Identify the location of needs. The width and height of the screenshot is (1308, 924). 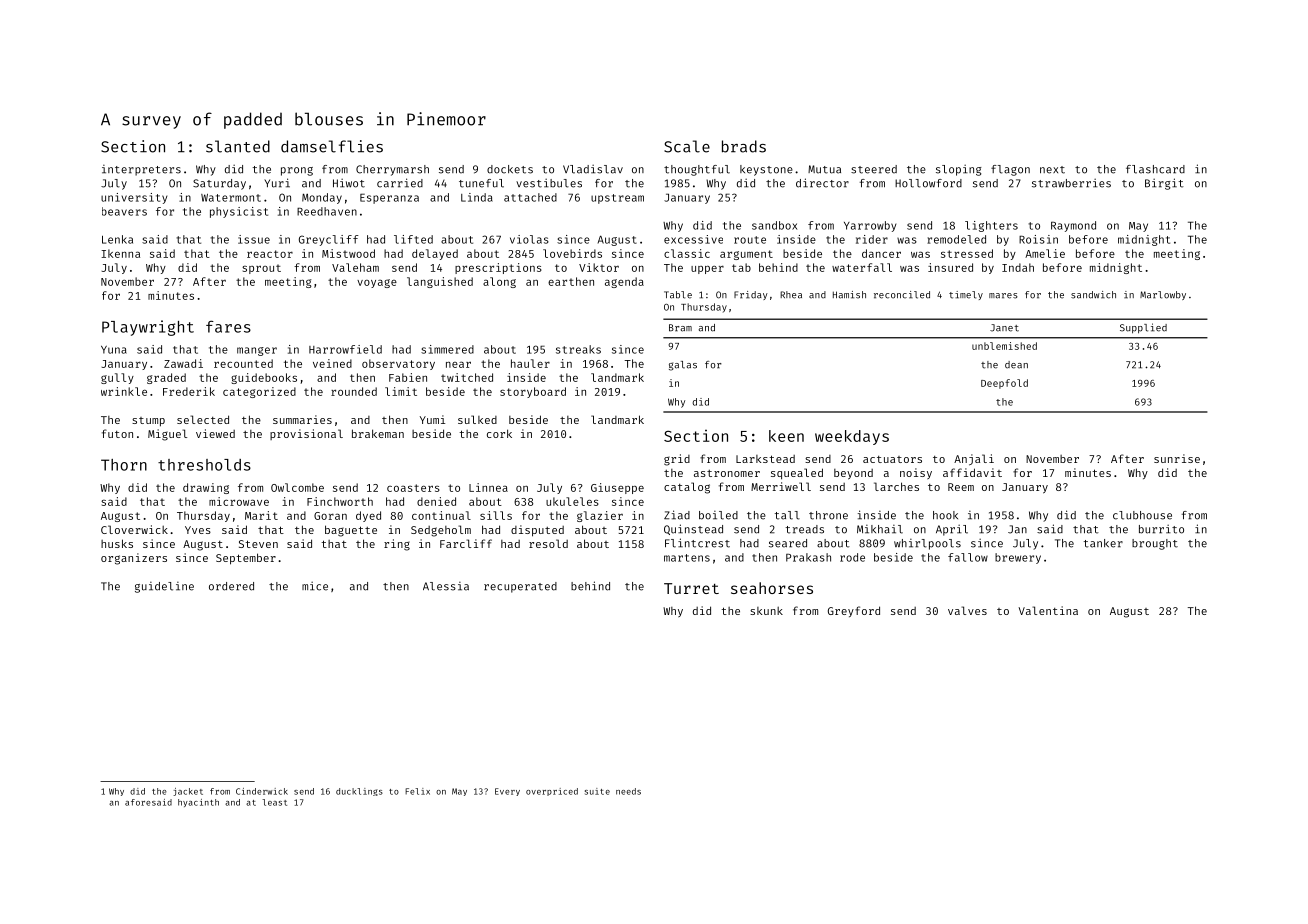
(628, 791).
